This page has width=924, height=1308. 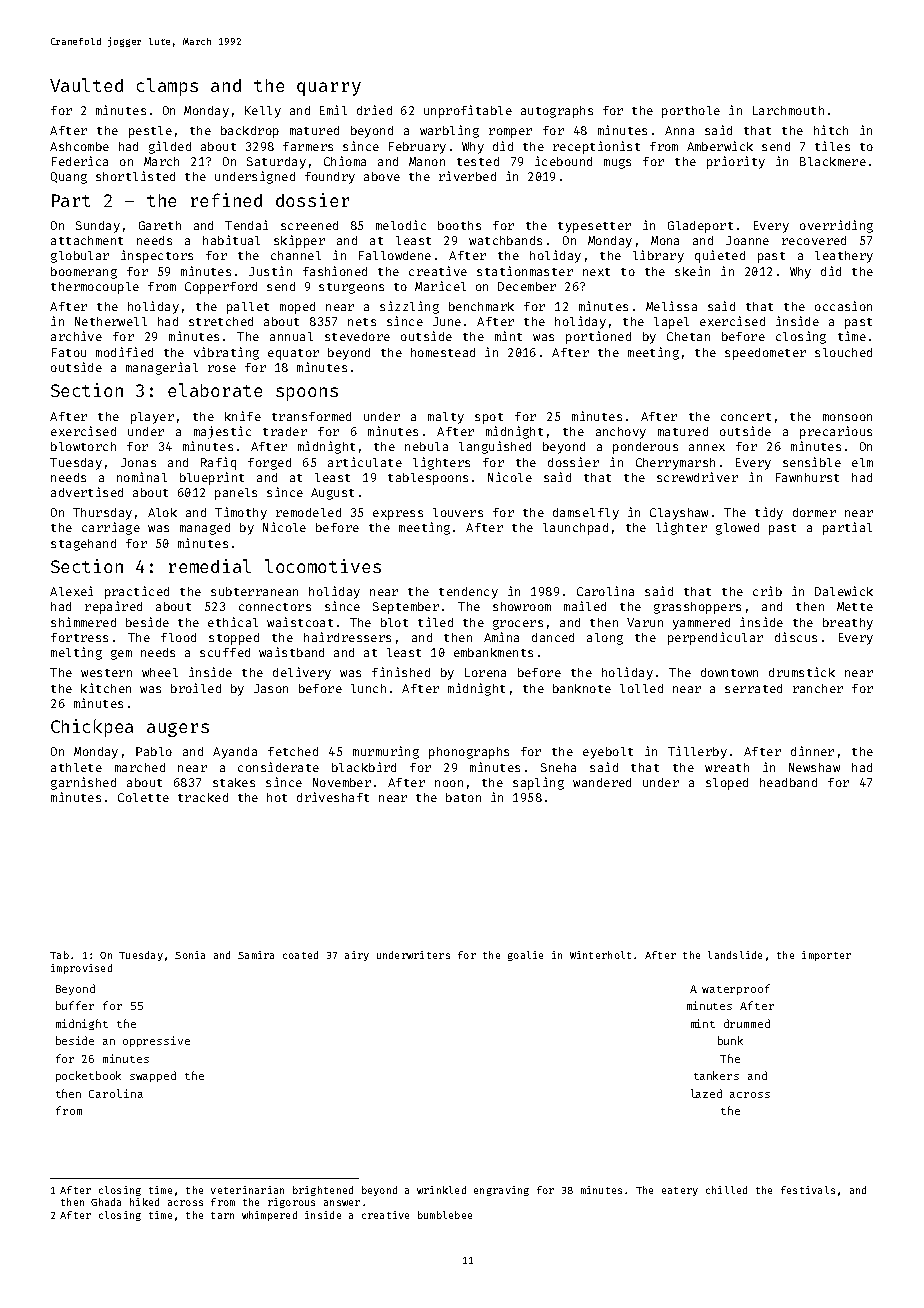 I want to click on Colette, so click(x=143, y=797).
